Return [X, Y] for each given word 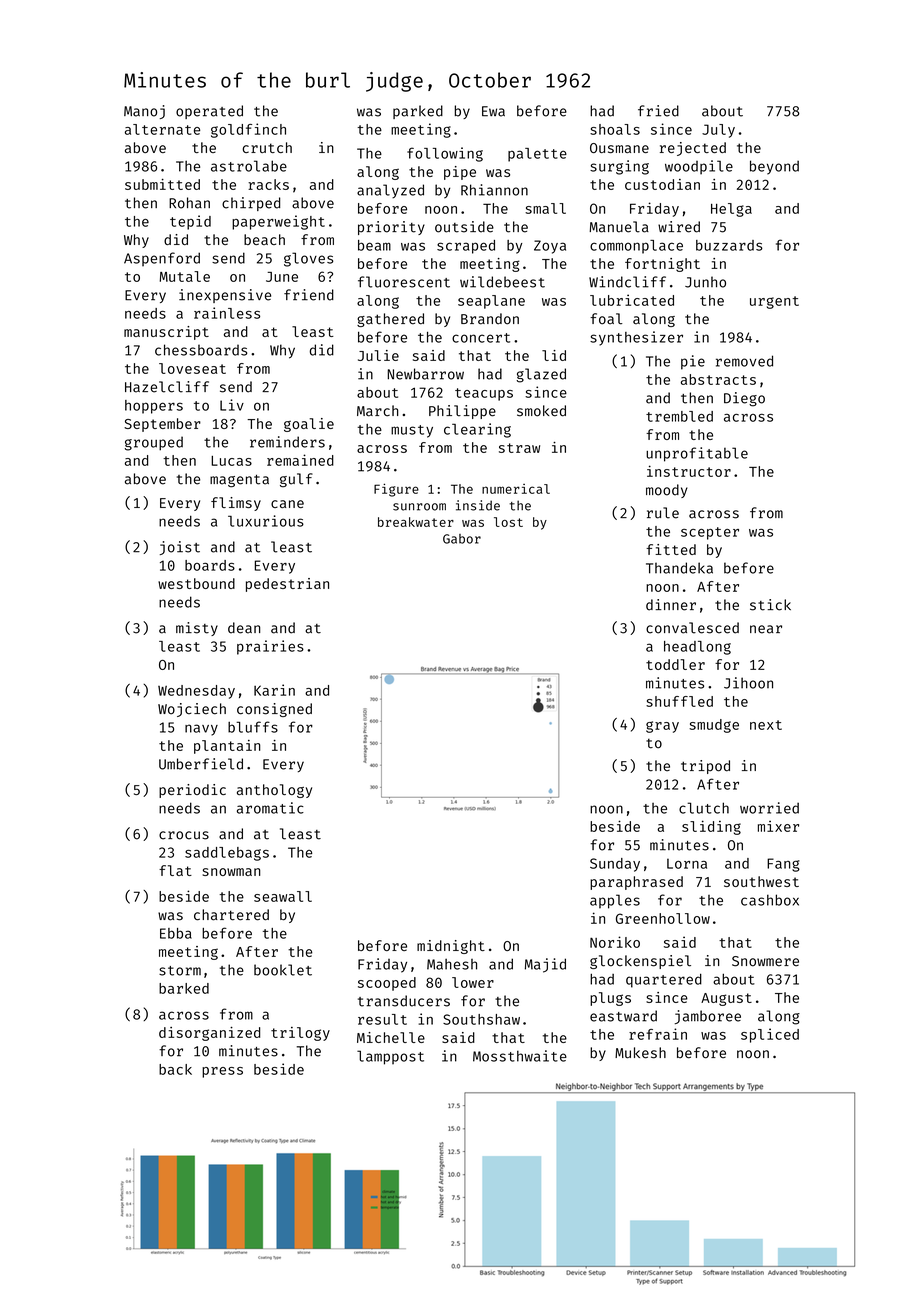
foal [606, 319]
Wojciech [192, 710]
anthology [274, 791]
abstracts [718, 379]
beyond [774, 167]
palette [537, 155]
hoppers [154, 407]
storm [180, 971]
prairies [270, 647]
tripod [705, 767]
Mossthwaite [520, 1056]
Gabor [462, 539]
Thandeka [679, 568]
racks [268, 184]
